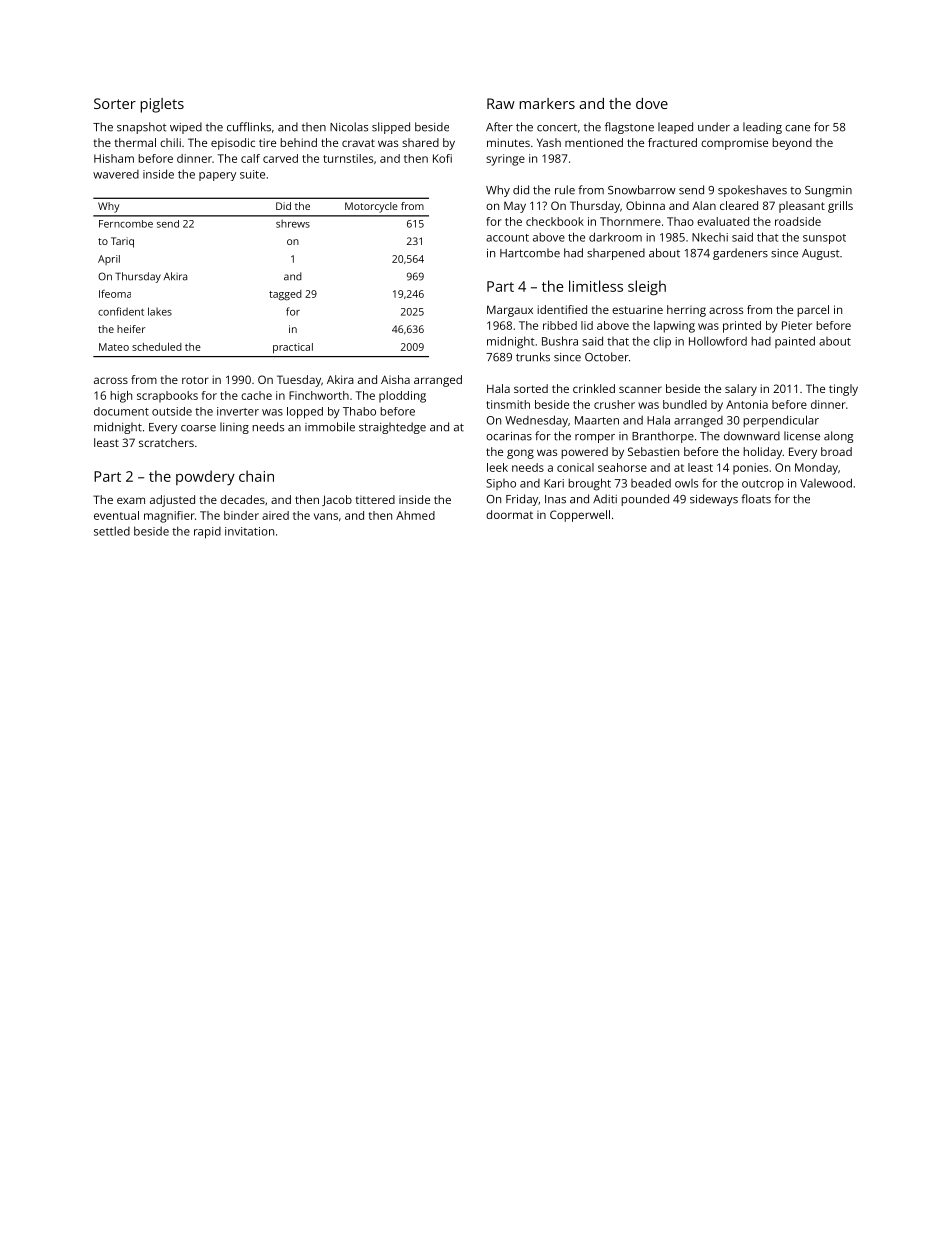 The image size is (952, 1233). Describe the element at coordinates (126, 224) in the image. I see `Ferncombe` at that location.
